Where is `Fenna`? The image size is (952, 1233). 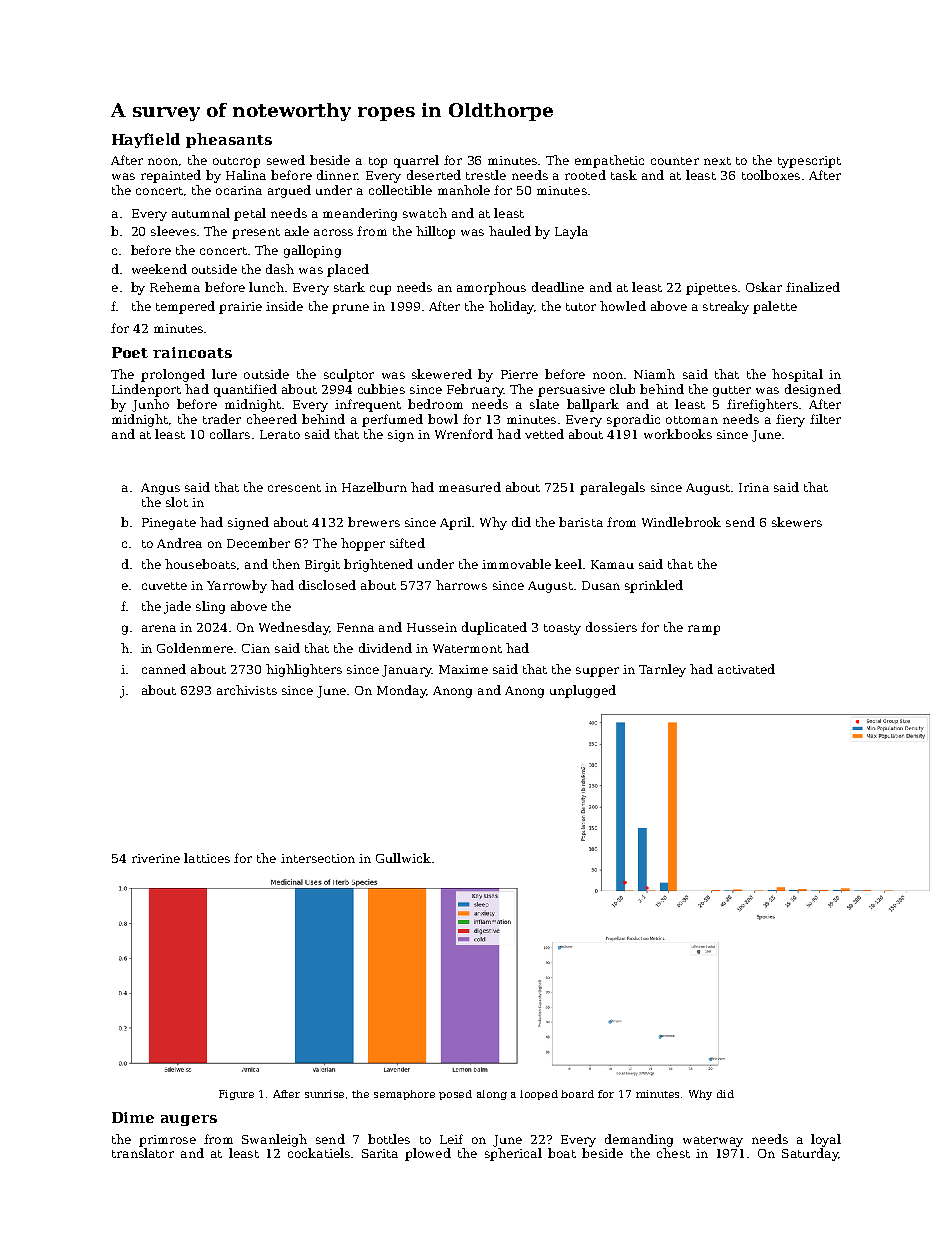 Fenna is located at coordinates (355, 627).
